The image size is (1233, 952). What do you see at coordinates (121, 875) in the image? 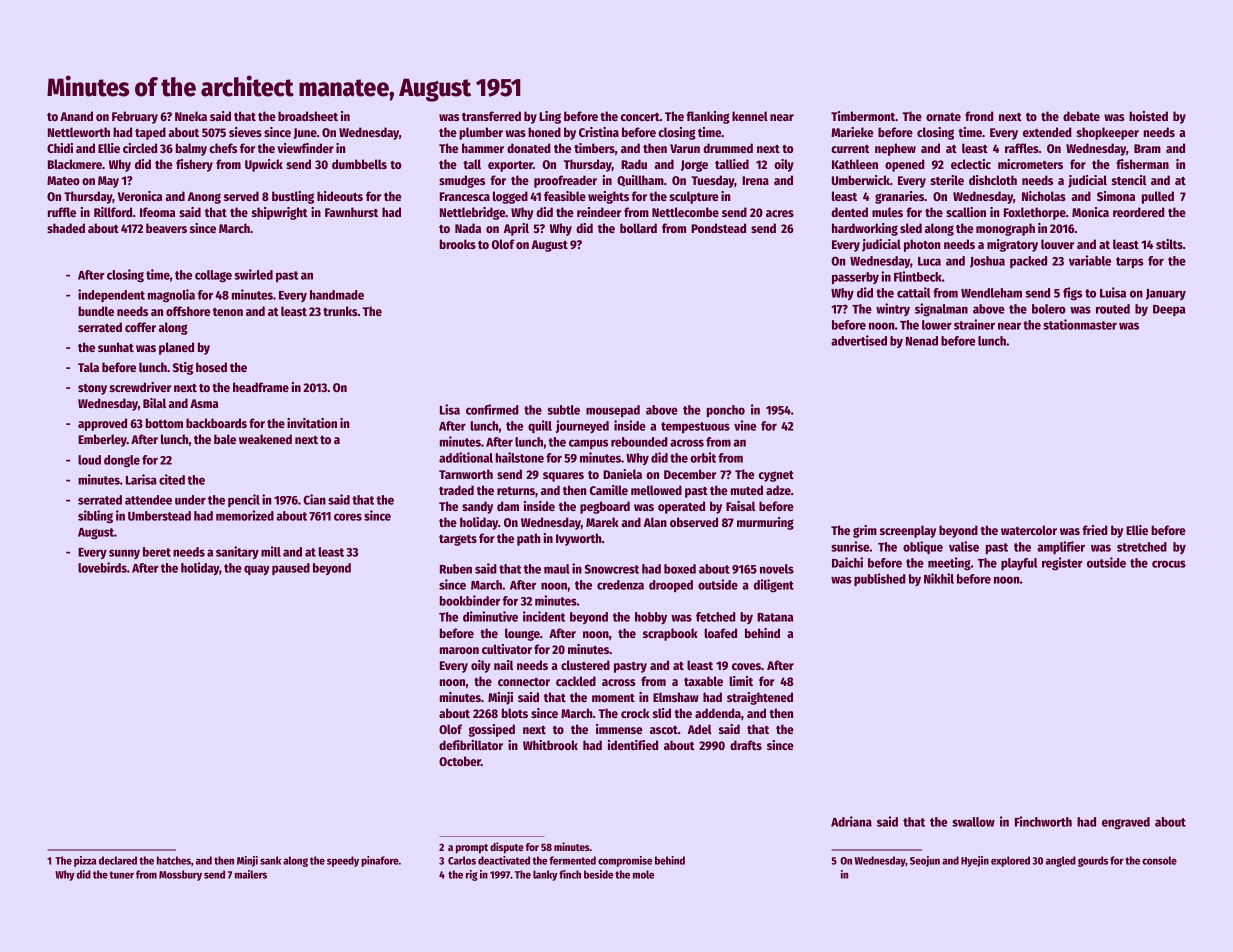
I see `tuner` at bounding box center [121, 875].
